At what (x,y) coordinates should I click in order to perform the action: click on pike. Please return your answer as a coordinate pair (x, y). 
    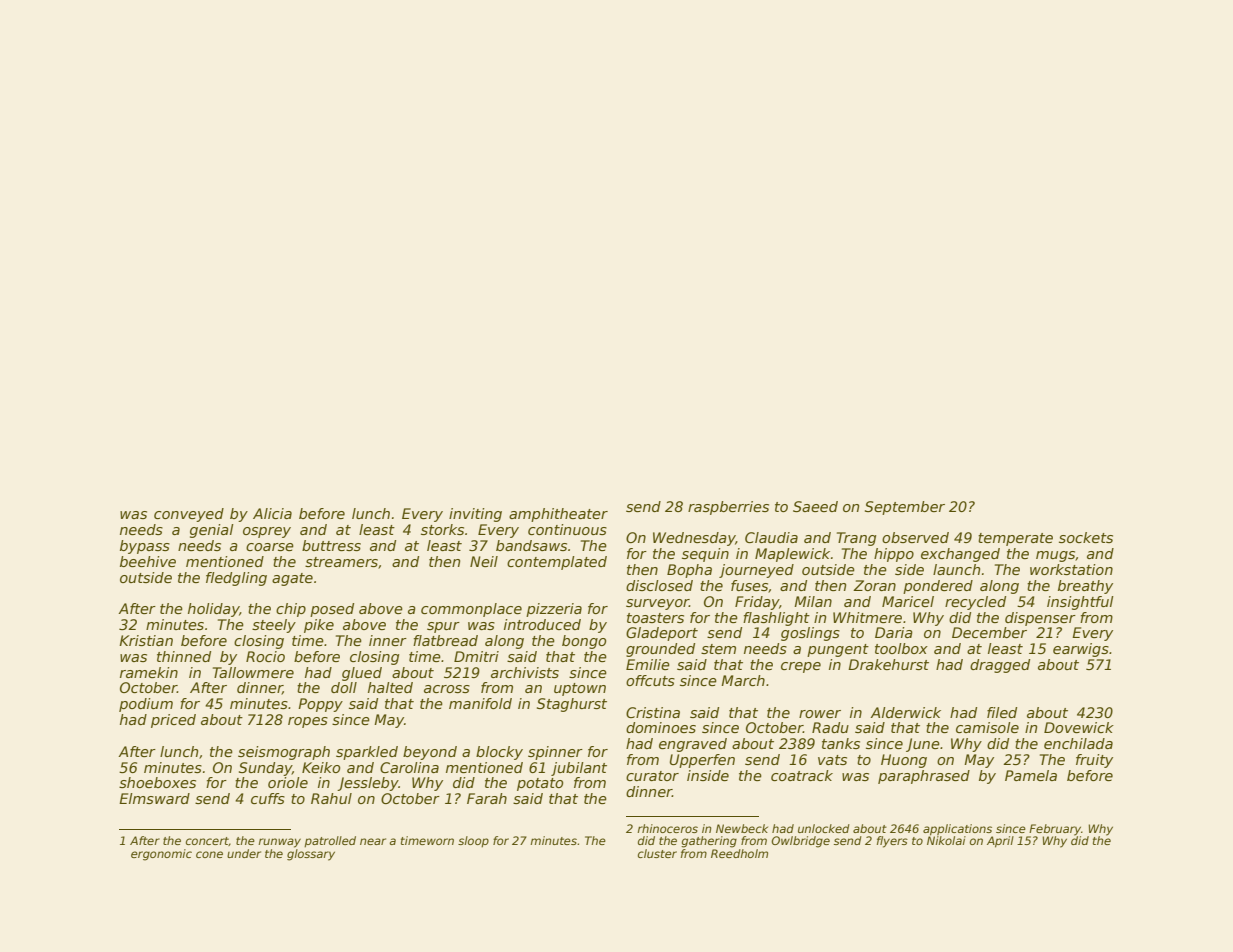
    Looking at the image, I should click on (319, 626).
